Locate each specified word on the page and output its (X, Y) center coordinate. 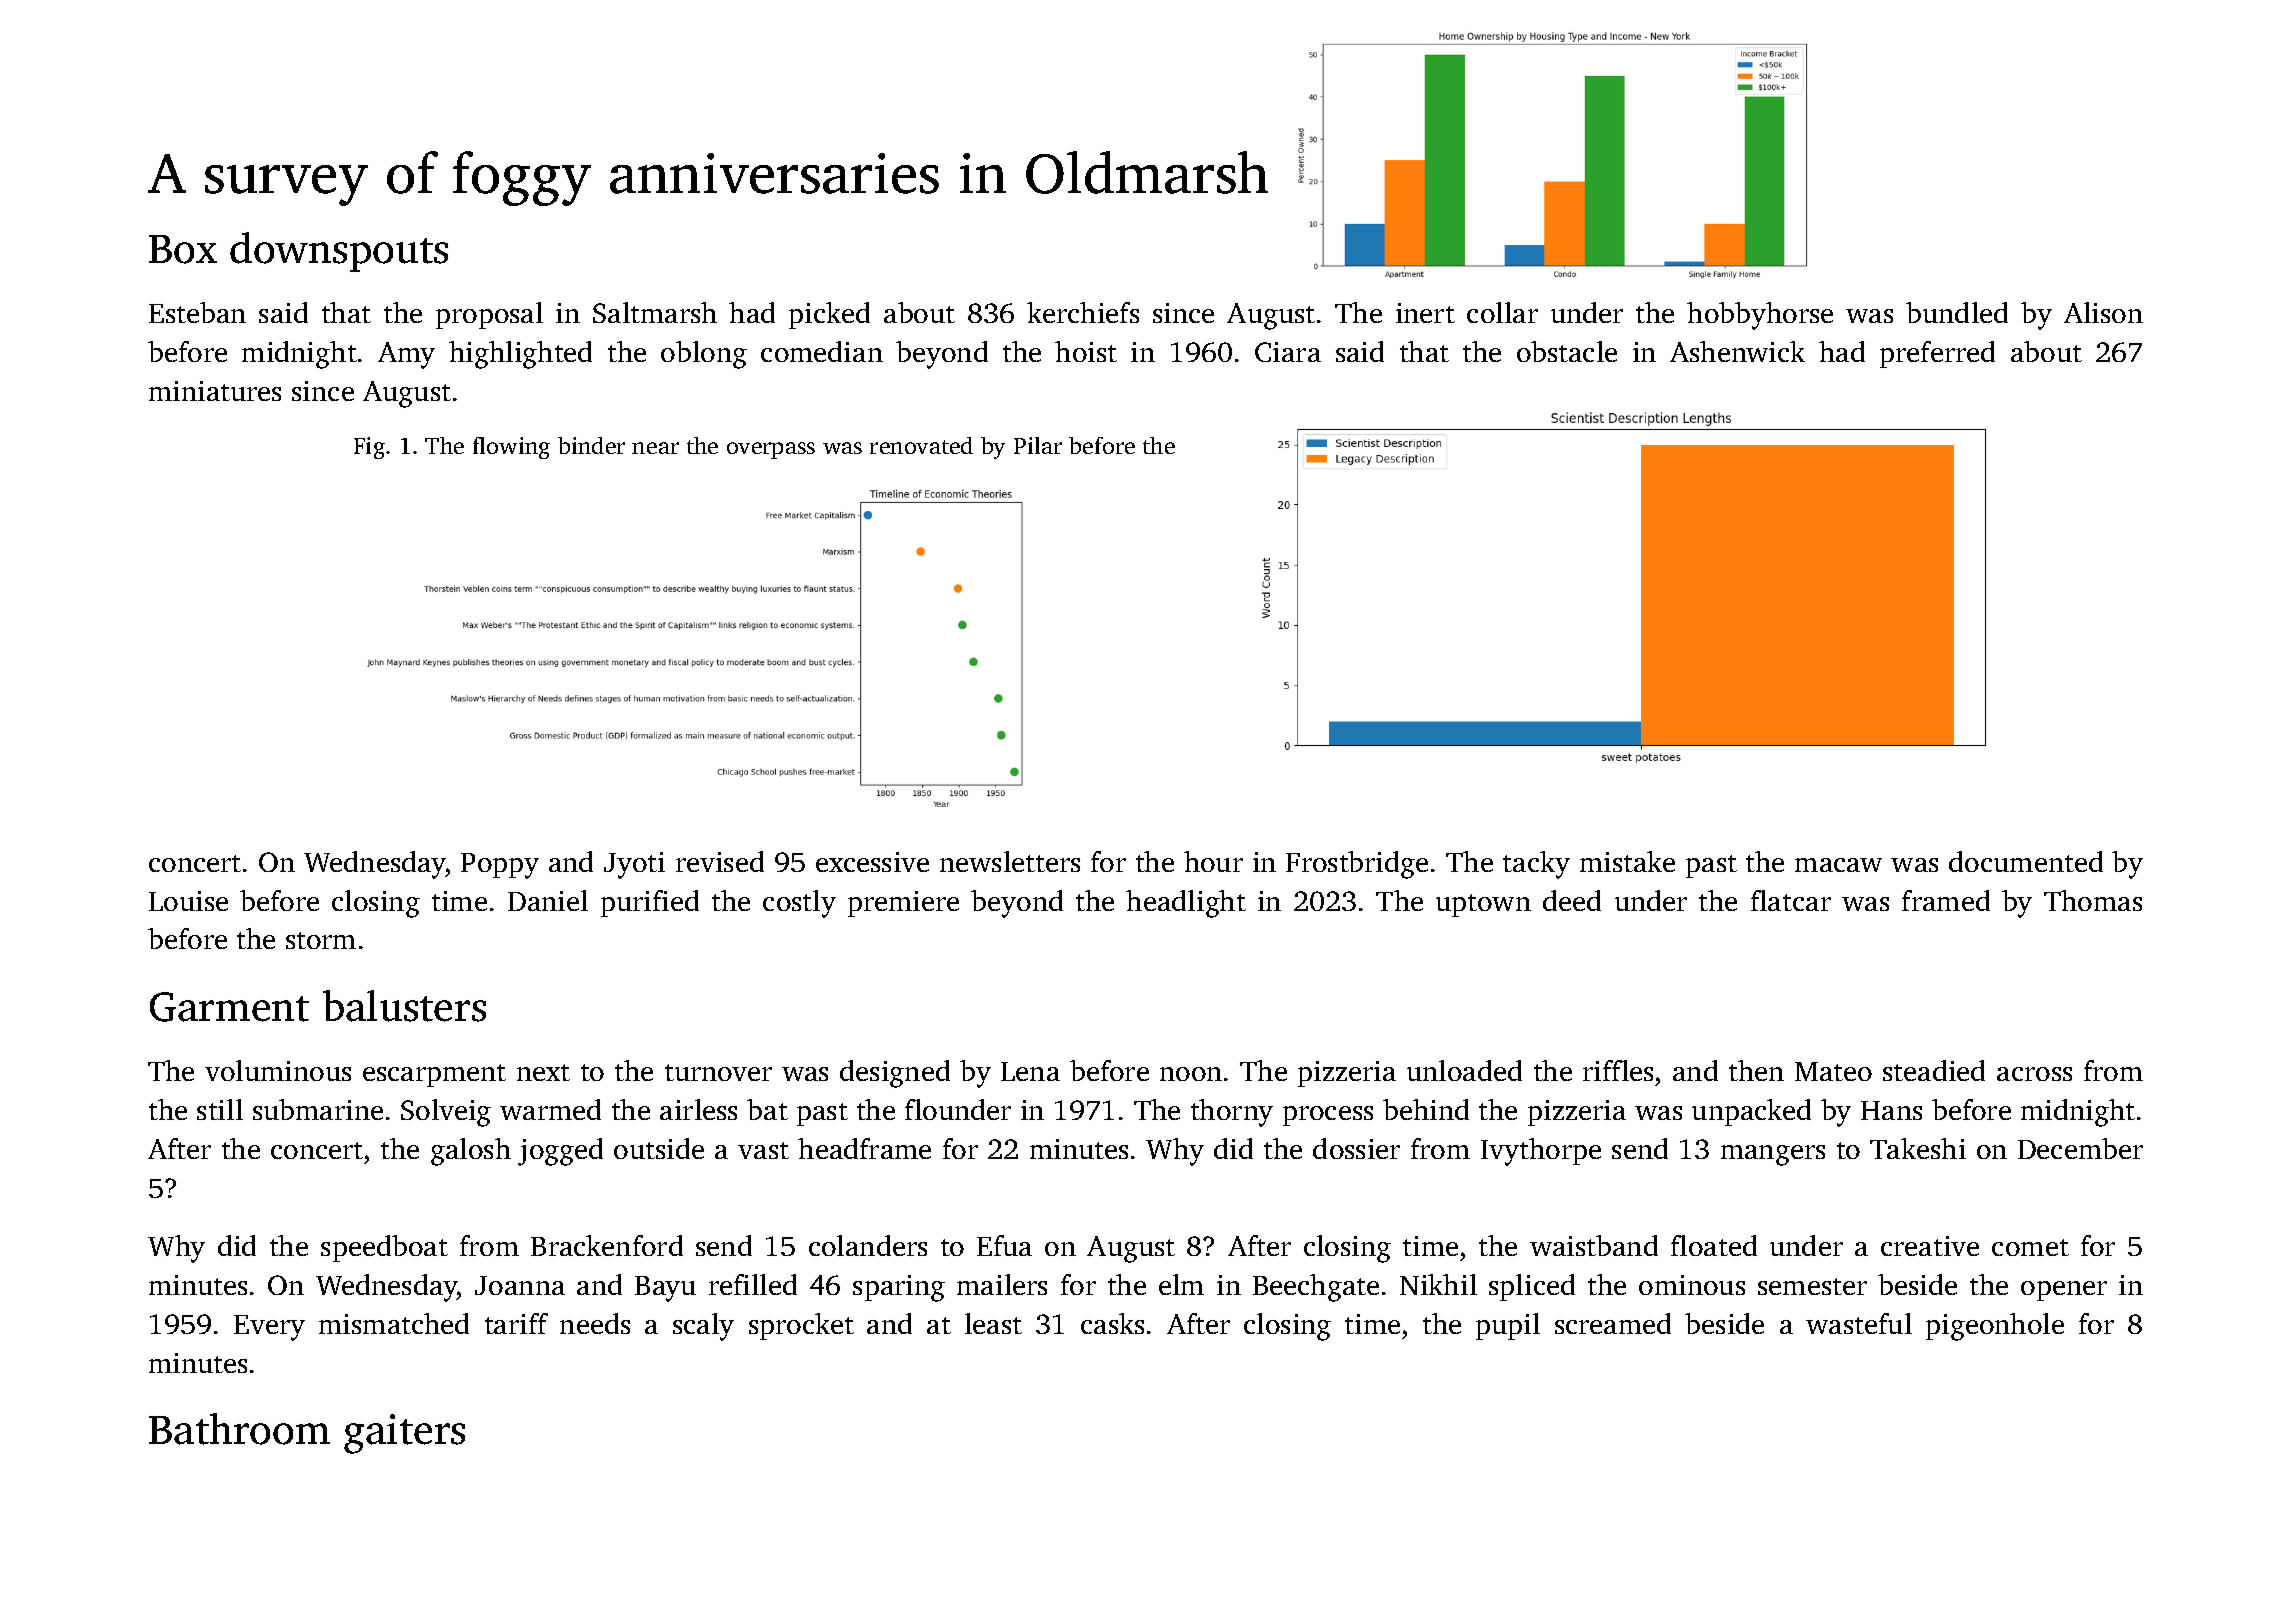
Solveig (446, 1113)
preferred (1937, 354)
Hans (1891, 1110)
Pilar (1038, 445)
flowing (511, 448)
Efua (1004, 1245)
